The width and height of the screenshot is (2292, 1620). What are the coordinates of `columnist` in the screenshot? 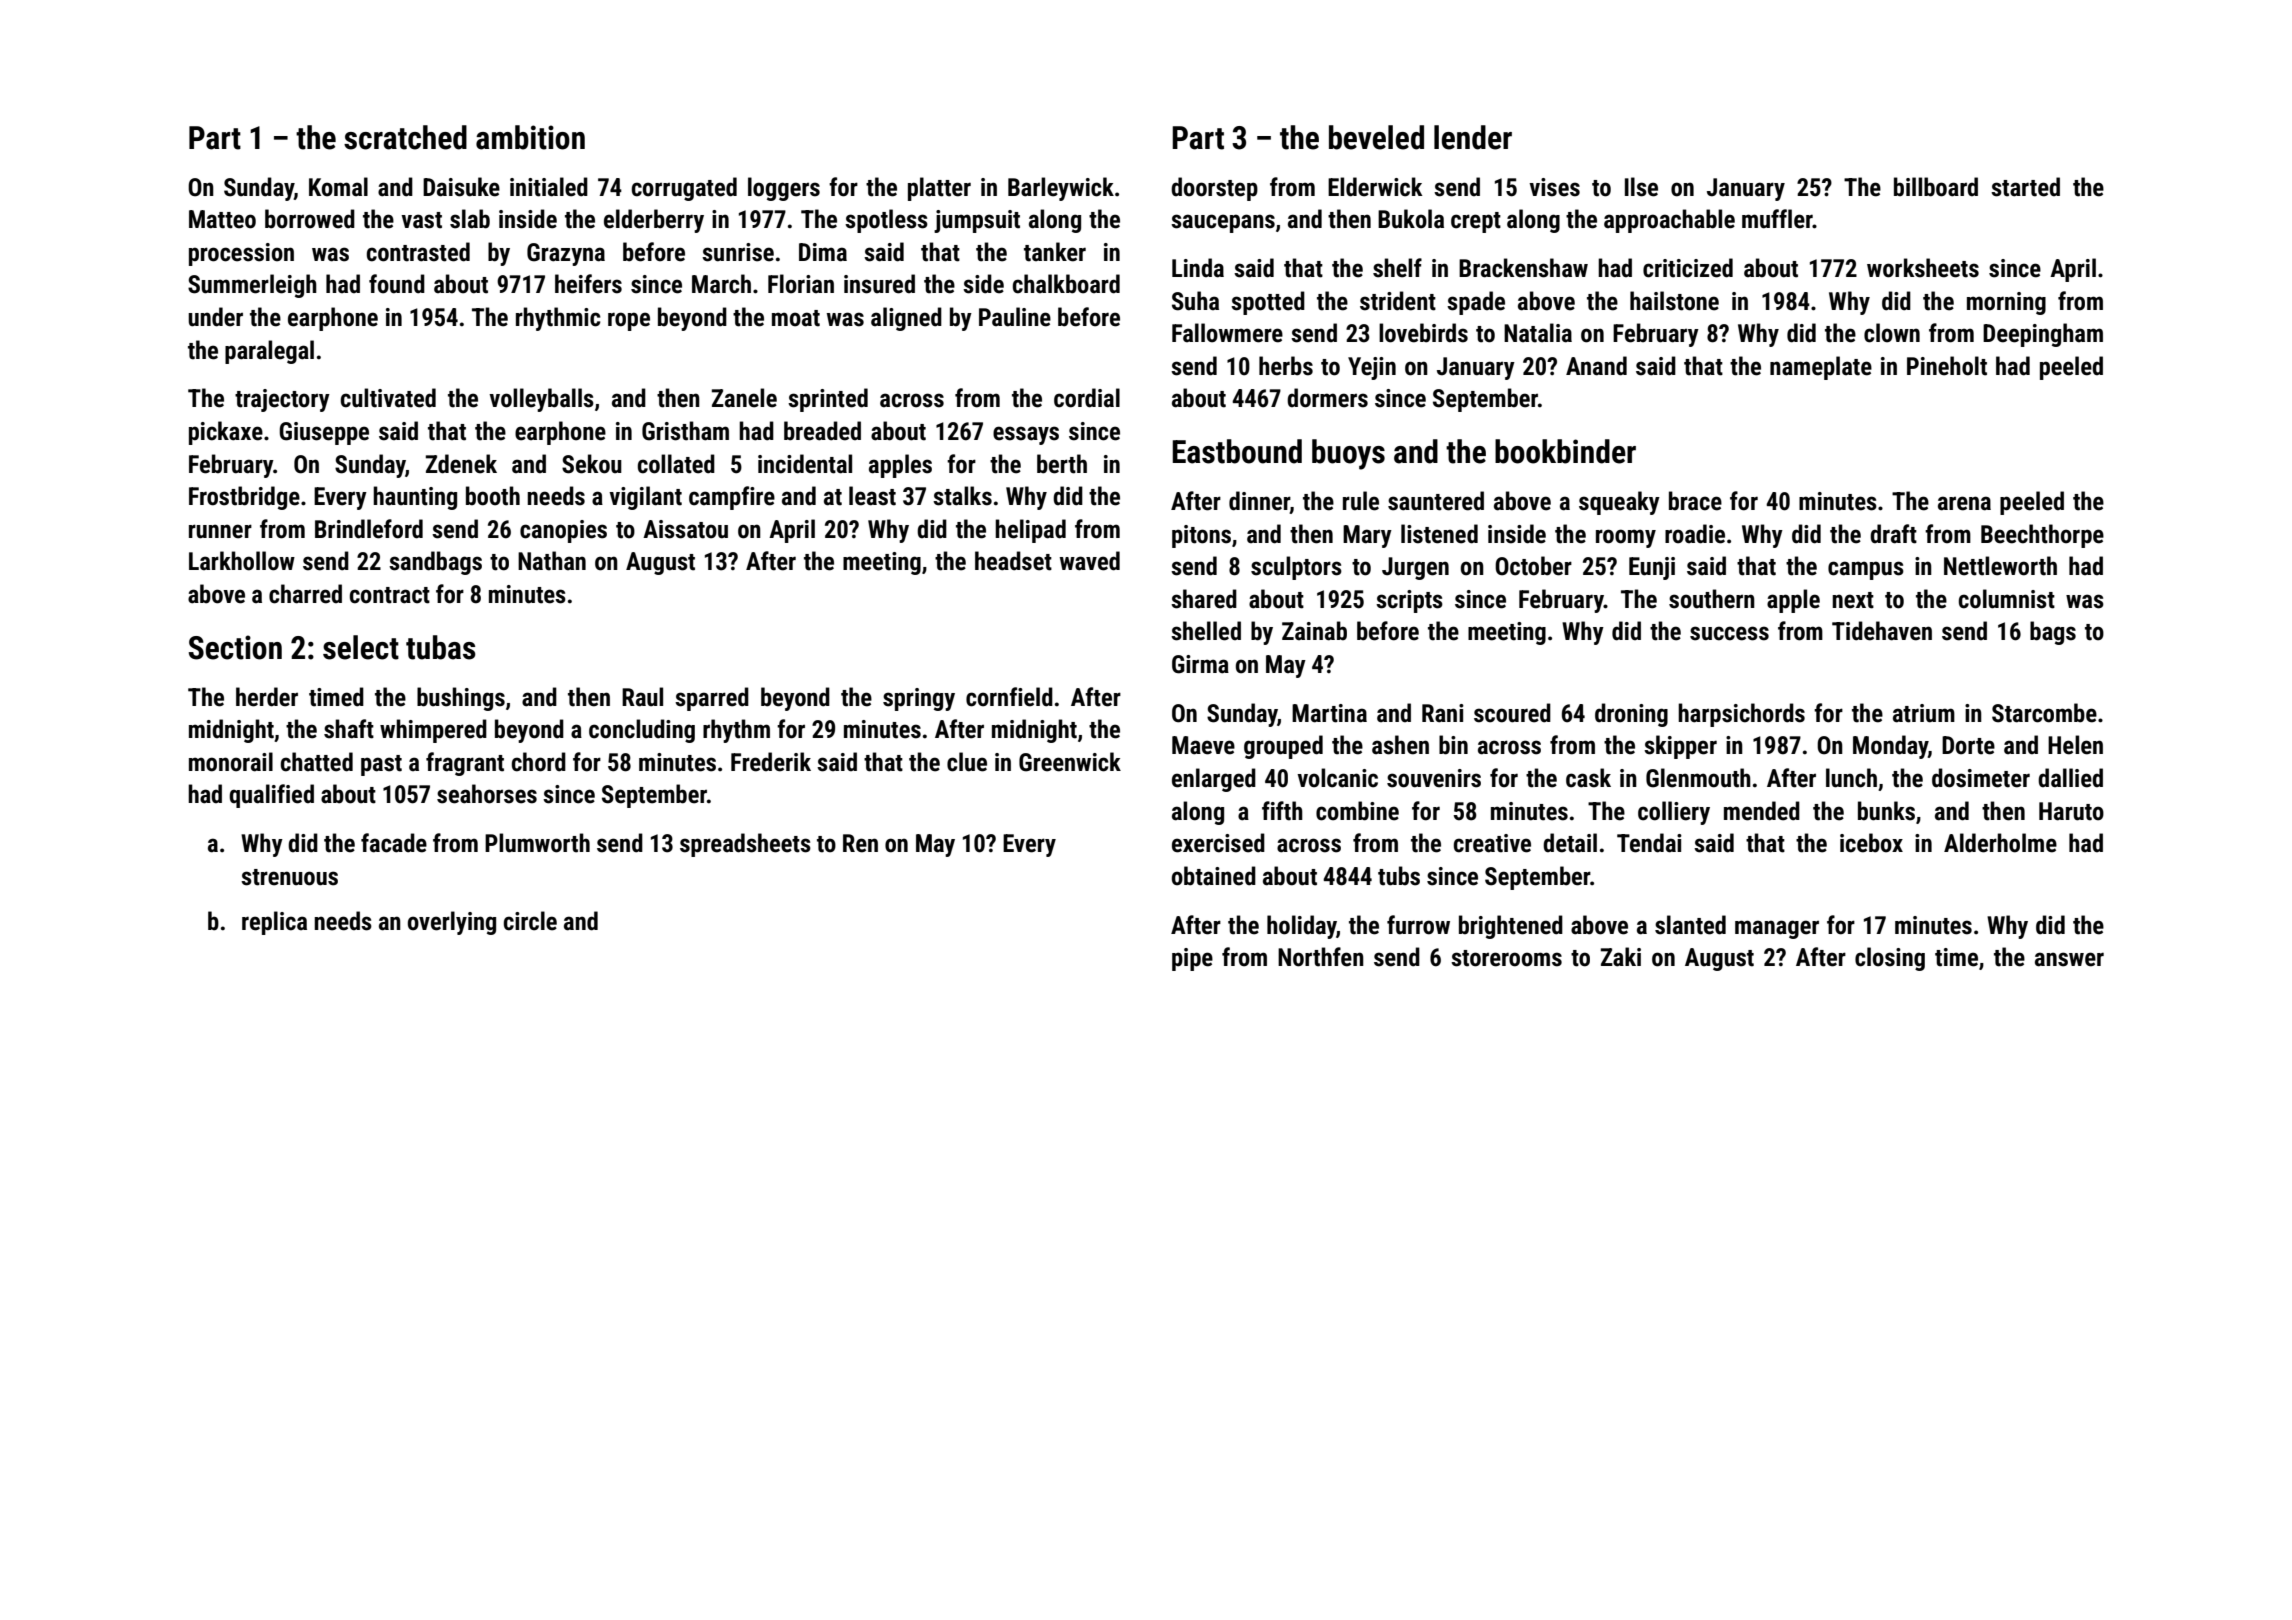 It's located at (2007, 599).
